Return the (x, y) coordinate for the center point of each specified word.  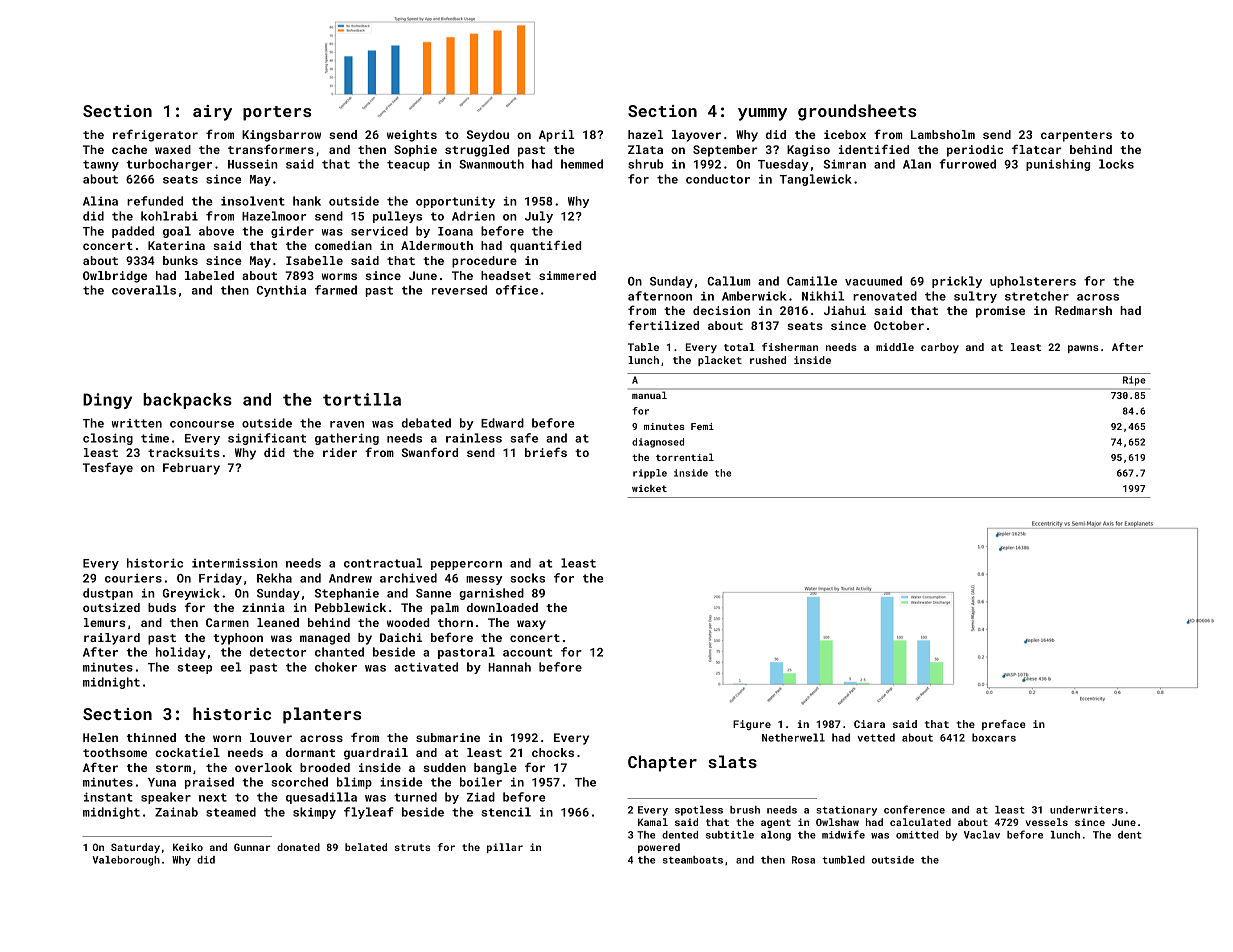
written (137, 423)
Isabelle (314, 260)
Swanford (430, 452)
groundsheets (857, 112)
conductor (718, 179)
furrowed (967, 164)
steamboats (693, 860)
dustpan (108, 594)
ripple (650, 474)
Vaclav (982, 835)
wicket (649, 488)
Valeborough (126, 861)
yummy (762, 114)
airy (212, 113)
